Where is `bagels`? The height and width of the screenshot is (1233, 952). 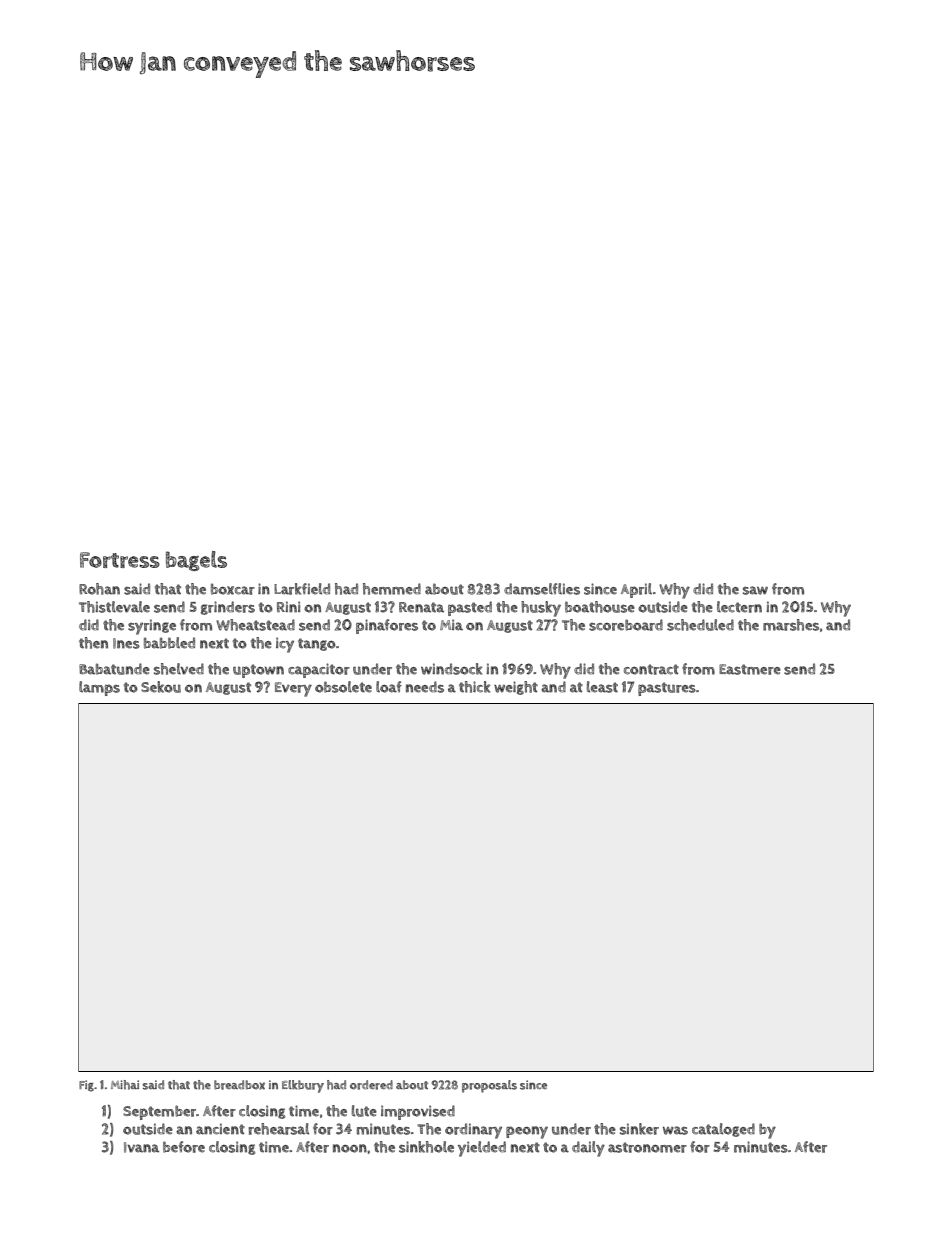 bagels is located at coordinates (196, 561).
